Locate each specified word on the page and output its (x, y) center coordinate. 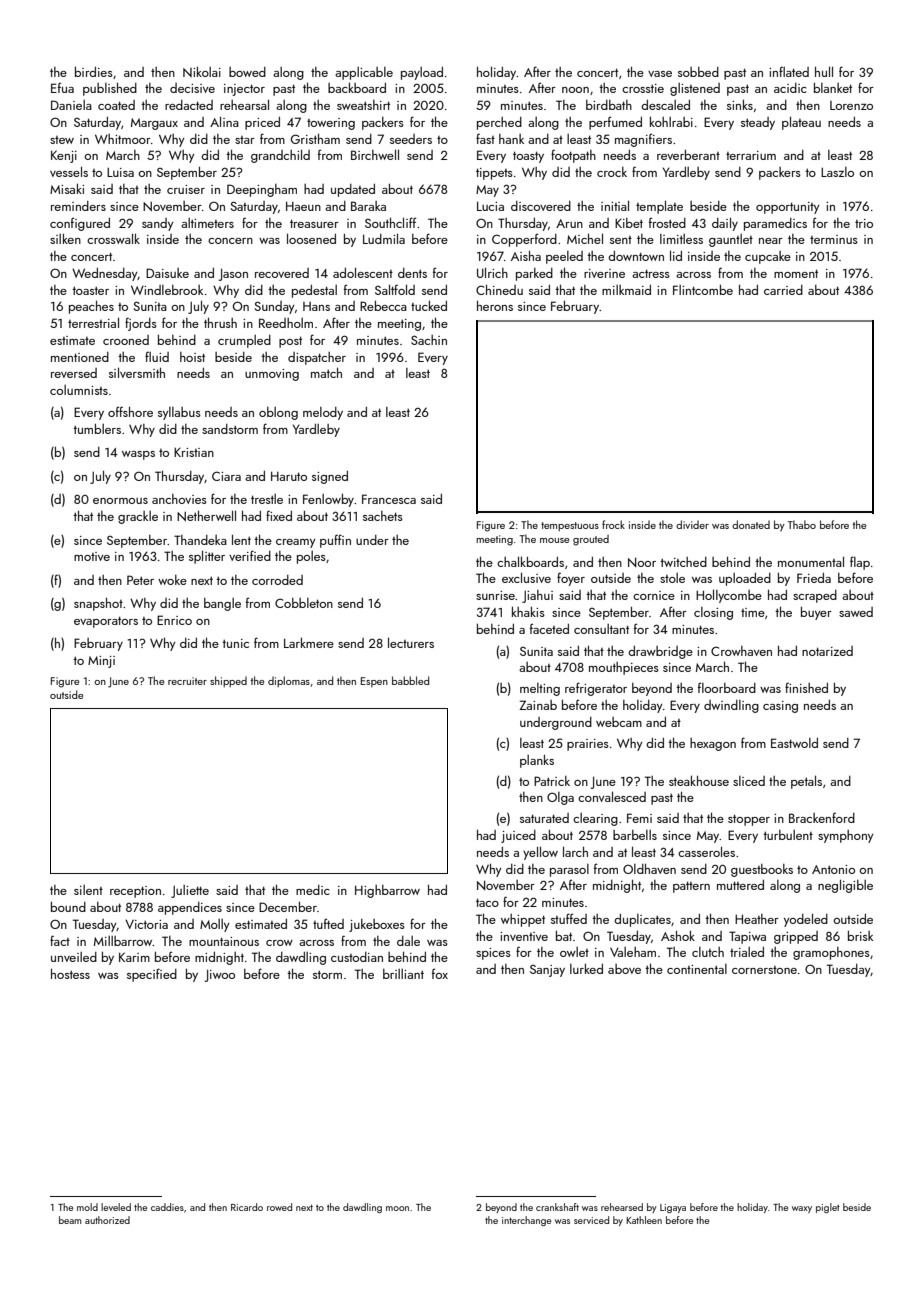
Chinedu (499, 290)
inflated (789, 71)
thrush (220, 323)
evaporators (106, 622)
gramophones (831, 953)
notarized (827, 651)
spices (493, 954)
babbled (410, 680)
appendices (190, 908)
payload (422, 73)
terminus (834, 239)
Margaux (154, 124)
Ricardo (247, 1207)
